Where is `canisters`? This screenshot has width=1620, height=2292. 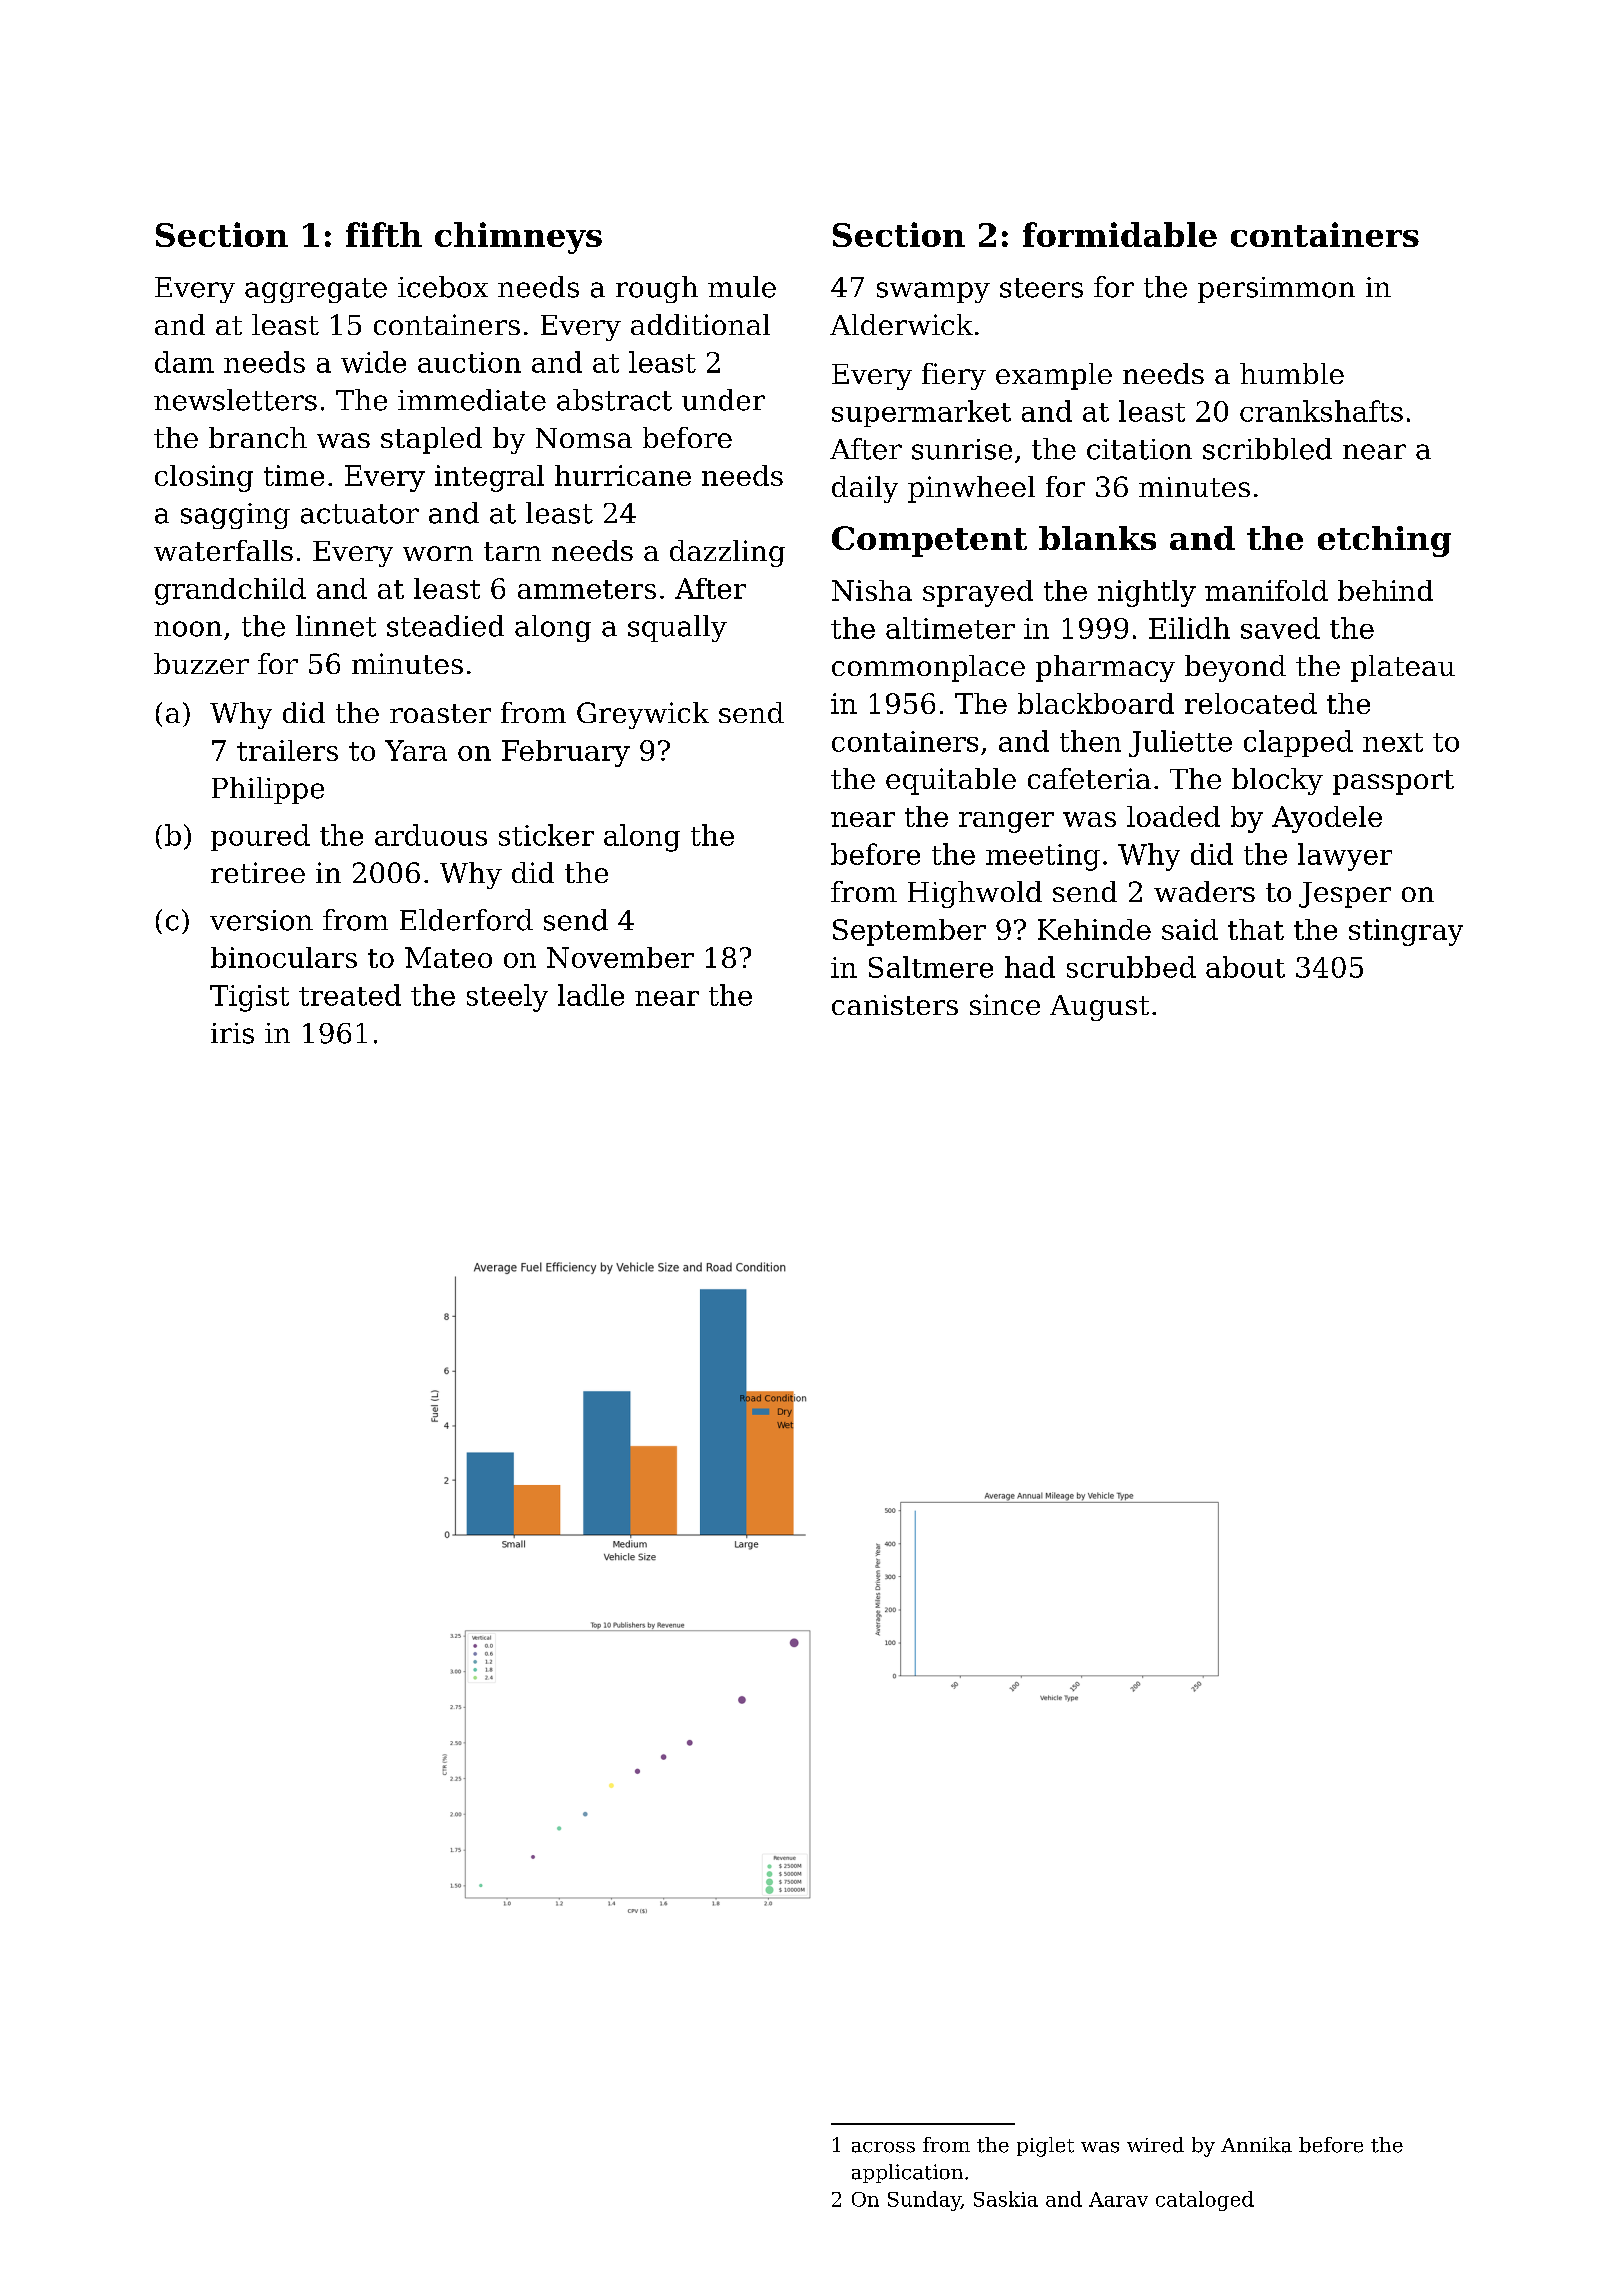 canisters is located at coordinates (895, 1005).
